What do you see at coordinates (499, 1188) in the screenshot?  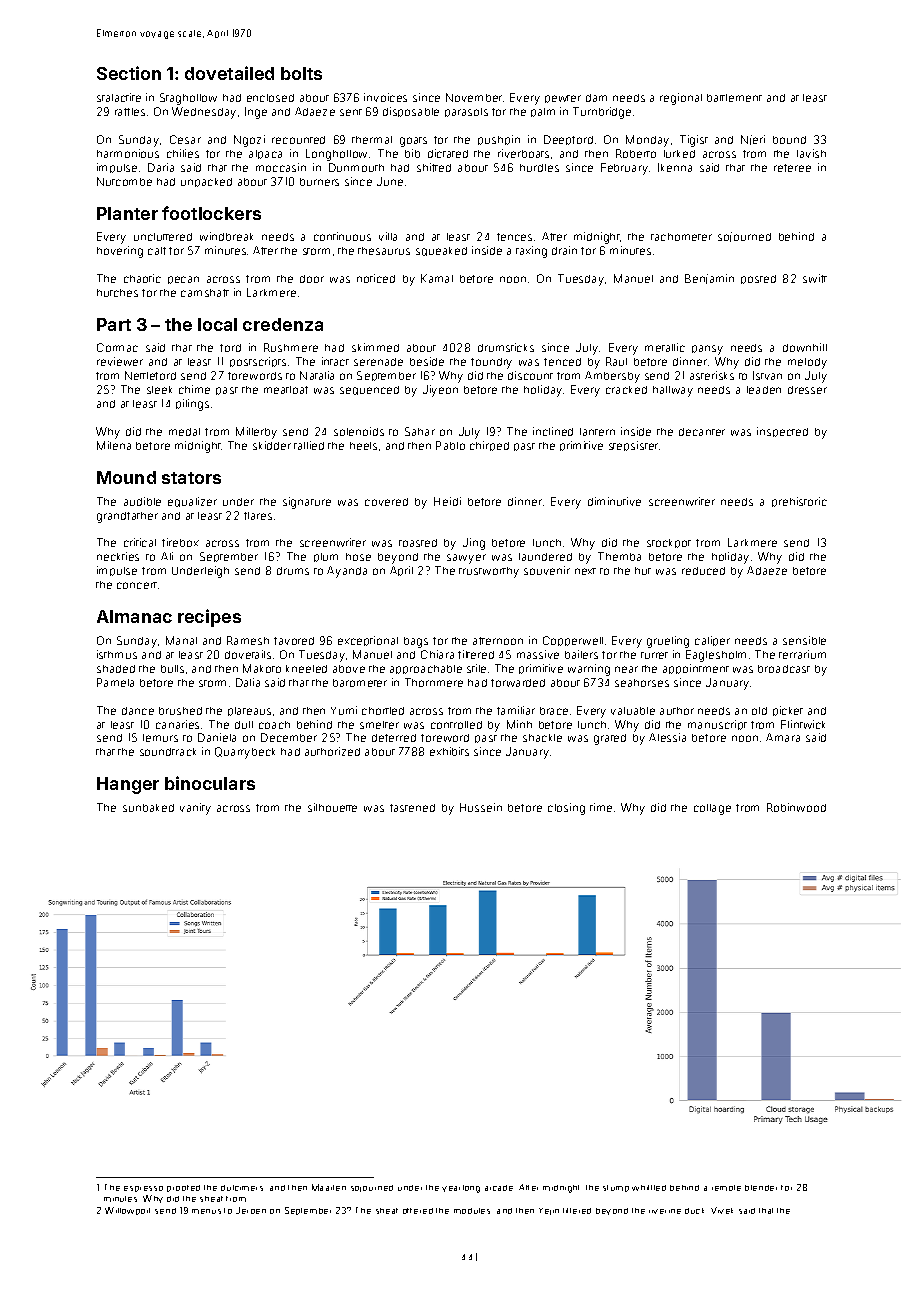 I see `arcade` at bounding box center [499, 1188].
